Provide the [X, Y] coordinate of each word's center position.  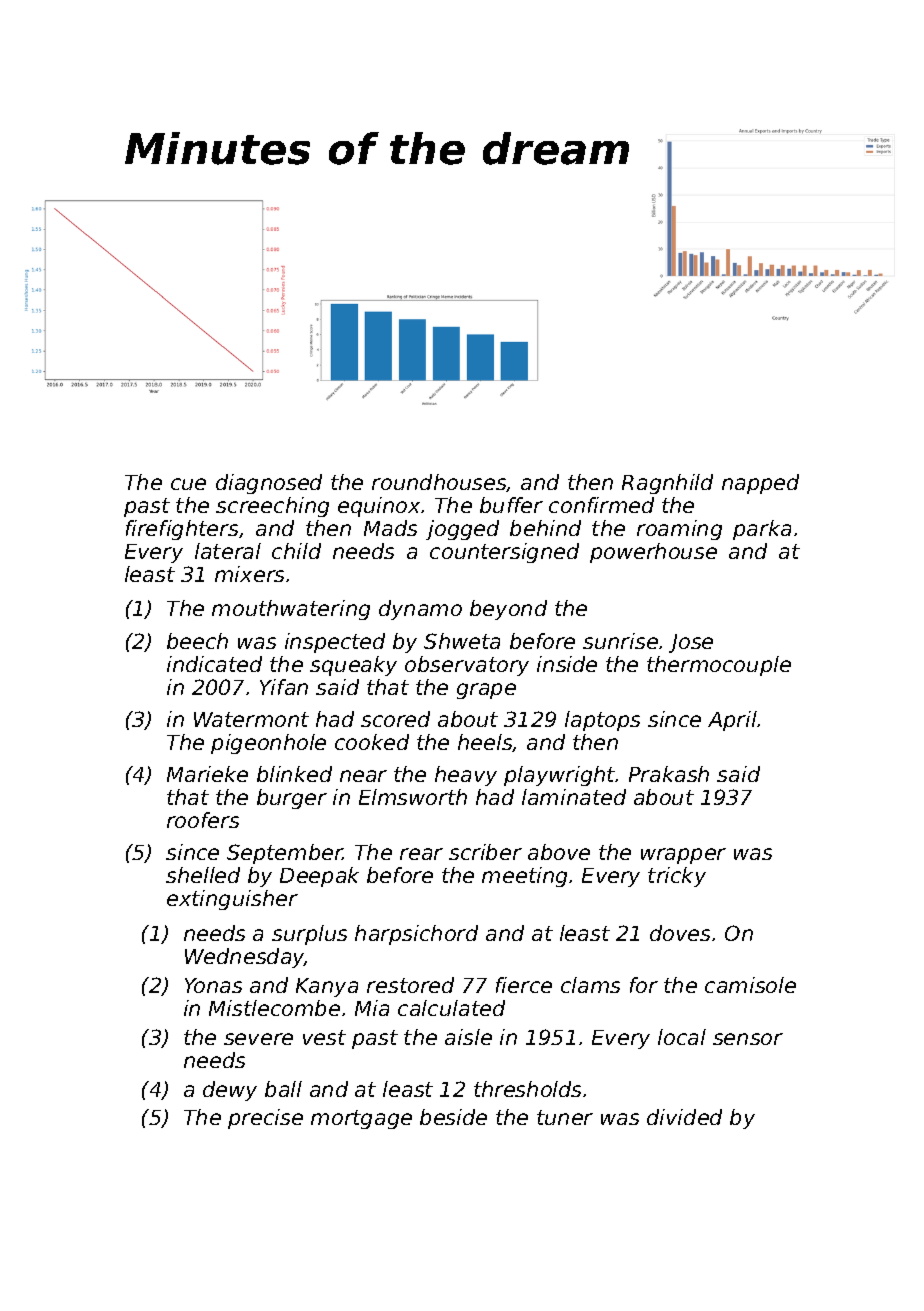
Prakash [669, 774]
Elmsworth [413, 797]
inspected [335, 643]
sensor [748, 1039]
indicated [214, 664]
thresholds [527, 1089]
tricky [677, 877]
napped [760, 484]
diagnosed [269, 484]
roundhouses [439, 483]
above [559, 852]
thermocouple [719, 666]
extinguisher [232, 900]
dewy [230, 1091]
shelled [203, 875]
